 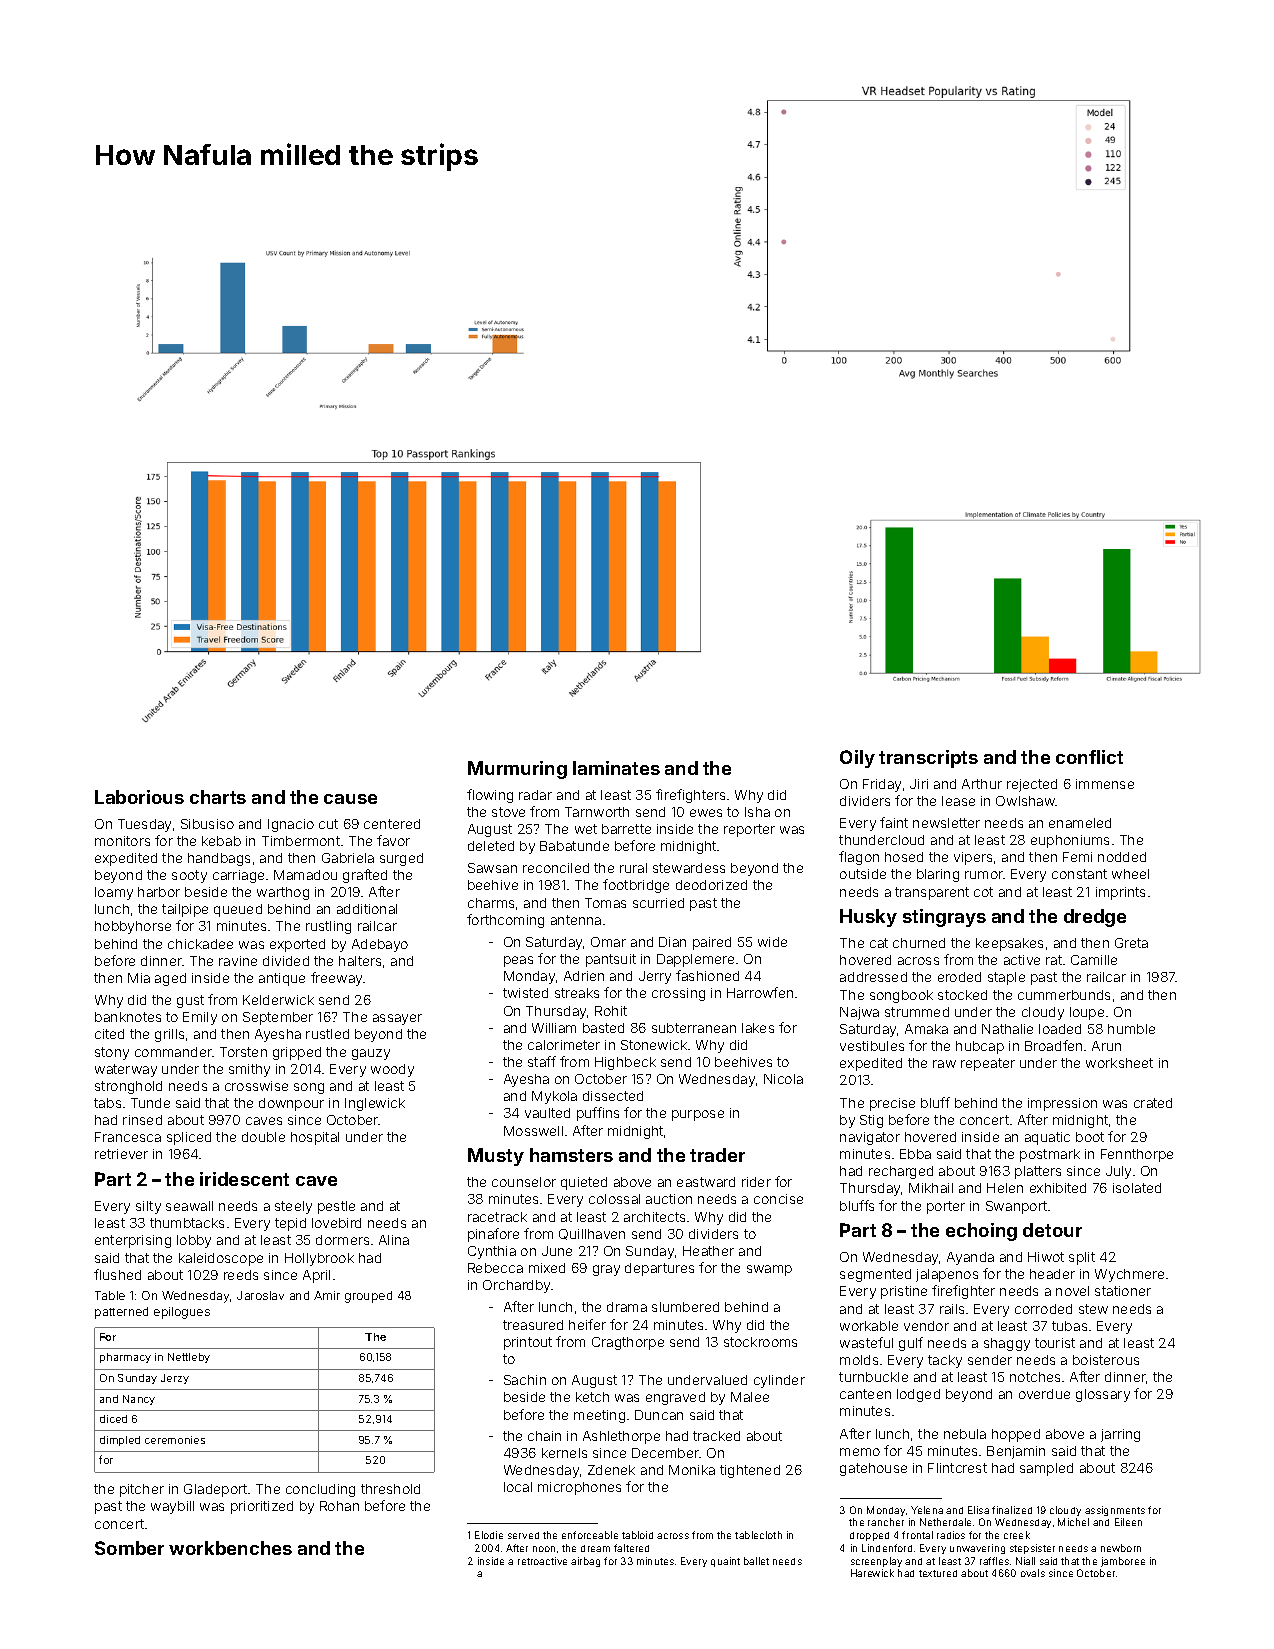 I want to click on ballet, so click(x=756, y=1561).
